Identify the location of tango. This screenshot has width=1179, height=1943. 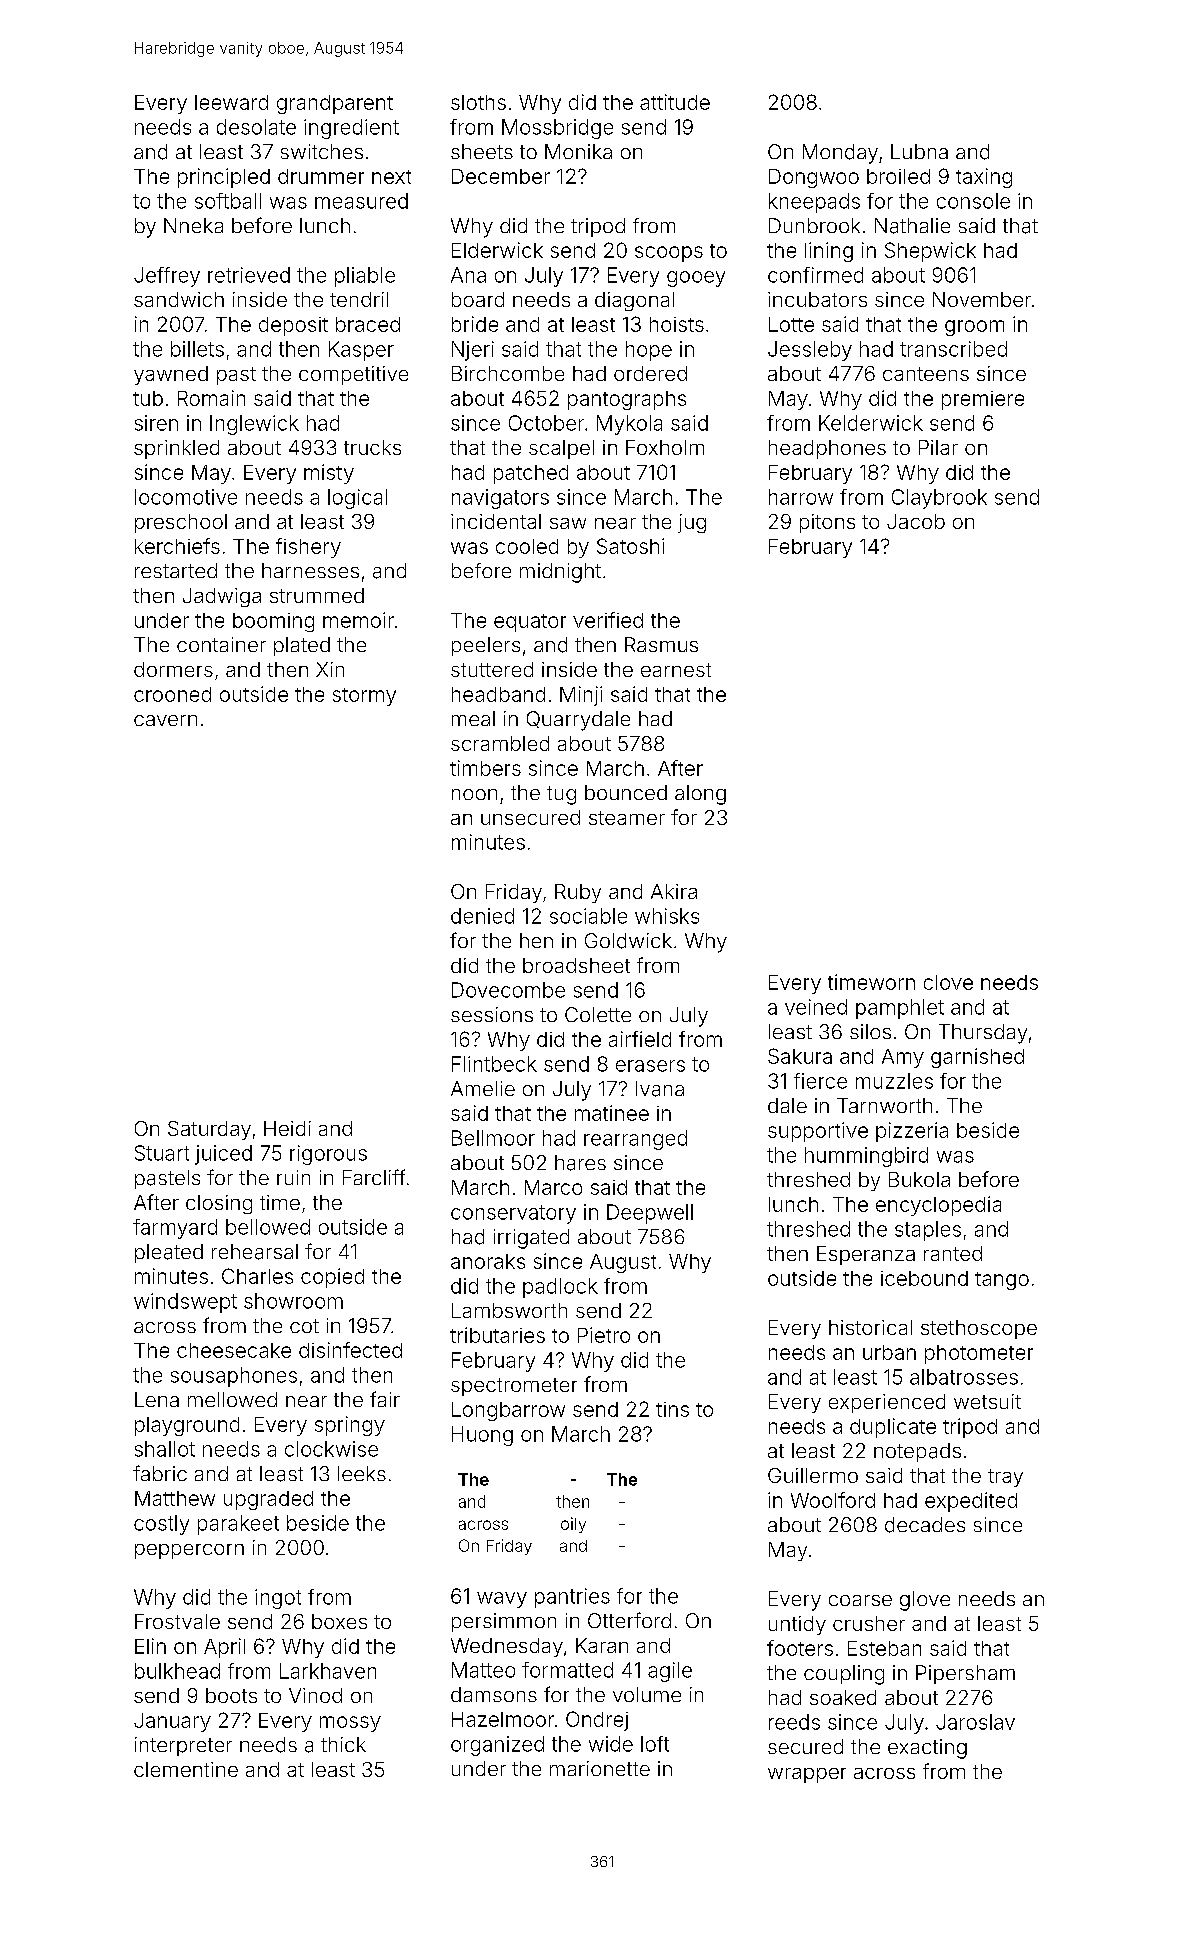
(1002, 1281).
